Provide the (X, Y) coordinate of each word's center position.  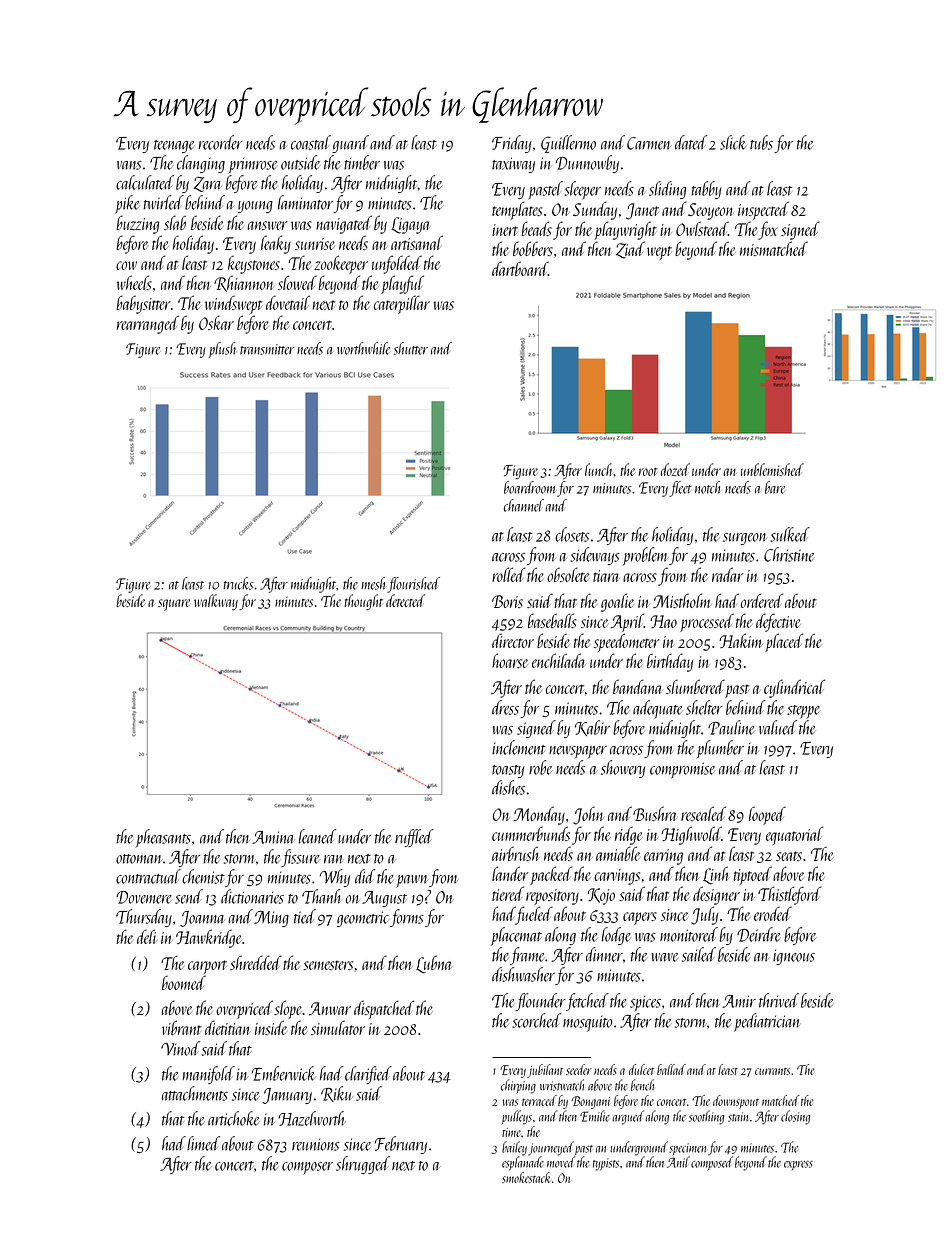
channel (524, 505)
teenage (174, 146)
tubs (761, 142)
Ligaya (411, 225)
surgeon (745, 539)
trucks (238, 583)
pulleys (516, 1117)
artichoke (234, 1118)
